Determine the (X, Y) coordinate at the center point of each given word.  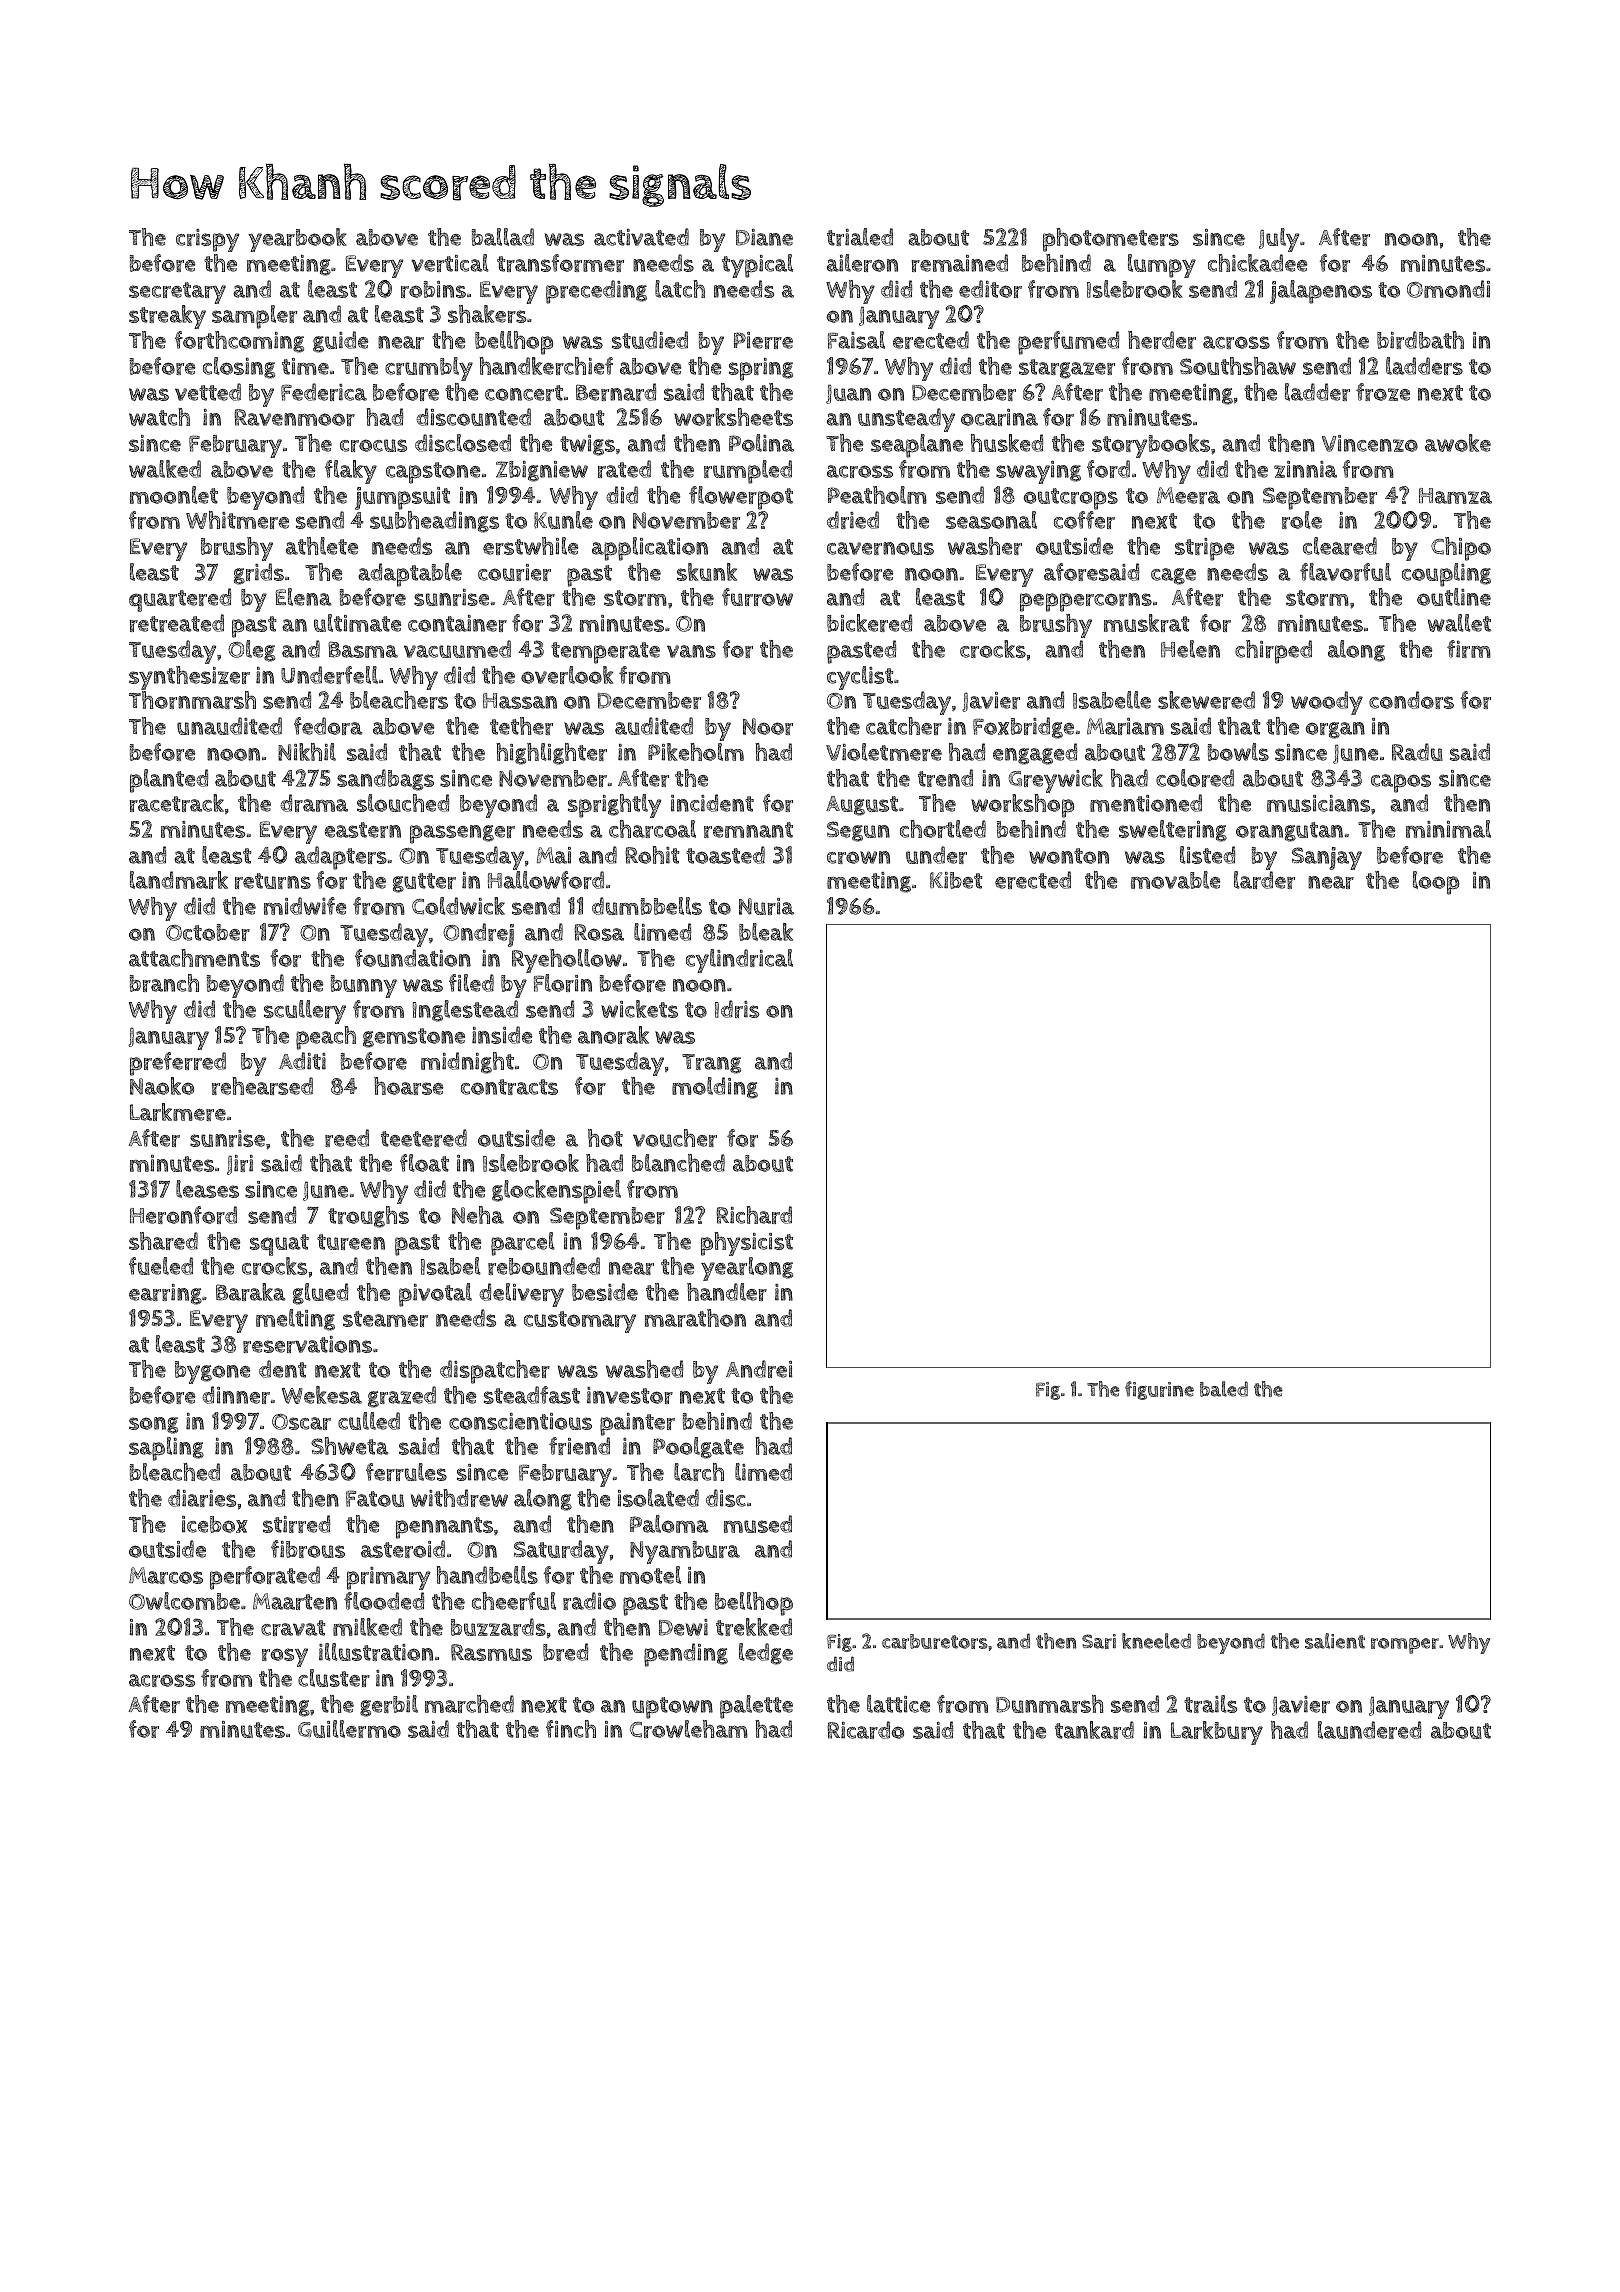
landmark (179, 880)
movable (1175, 880)
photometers (1111, 240)
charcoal (652, 829)
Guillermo (349, 1729)
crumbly (429, 369)
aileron (862, 263)
